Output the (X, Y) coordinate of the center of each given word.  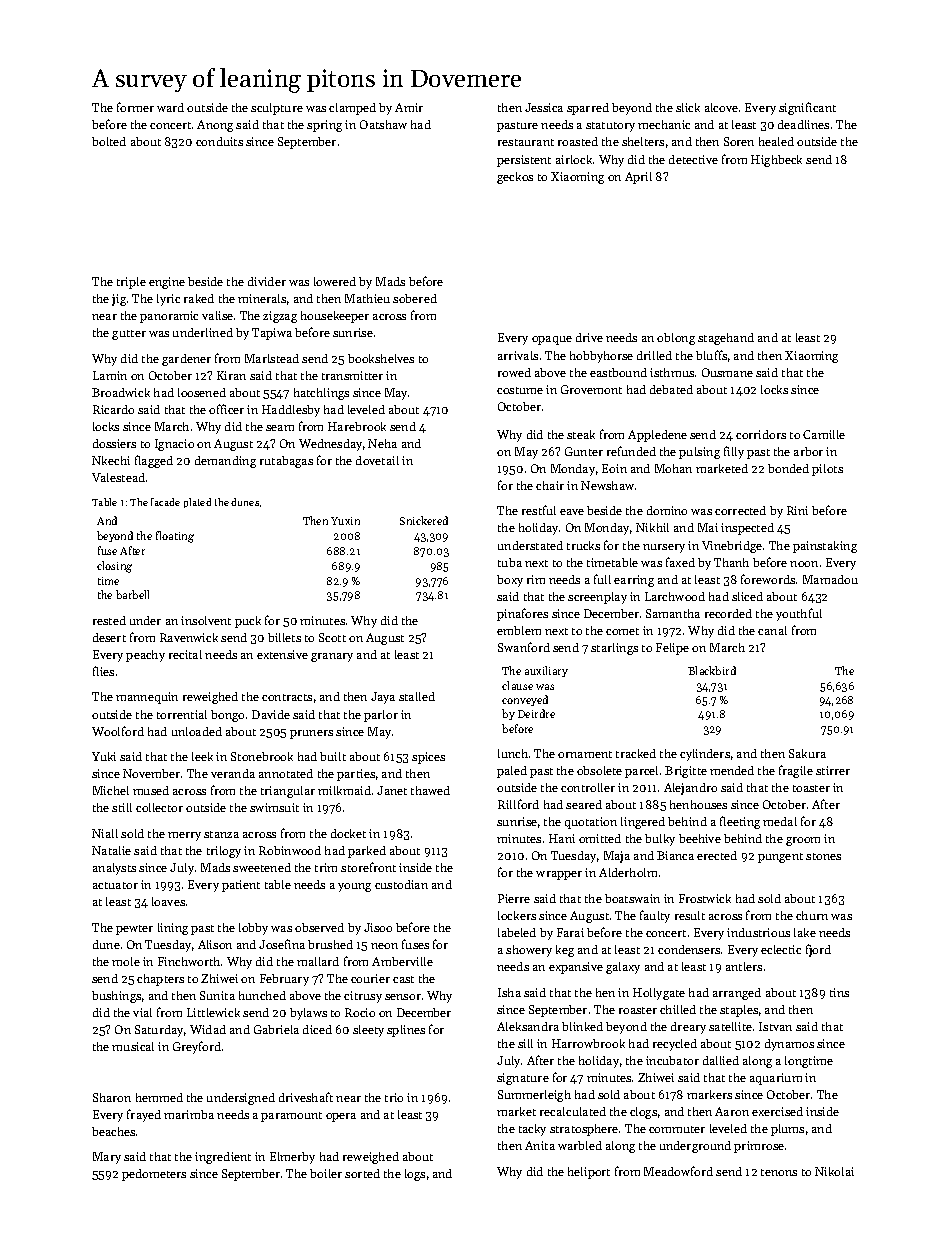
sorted (362, 1173)
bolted (109, 141)
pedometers (154, 1175)
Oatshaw (383, 124)
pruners (311, 734)
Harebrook (357, 426)
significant (807, 108)
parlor (381, 716)
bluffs (711, 355)
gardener (186, 360)
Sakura (807, 753)
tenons (779, 1172)
